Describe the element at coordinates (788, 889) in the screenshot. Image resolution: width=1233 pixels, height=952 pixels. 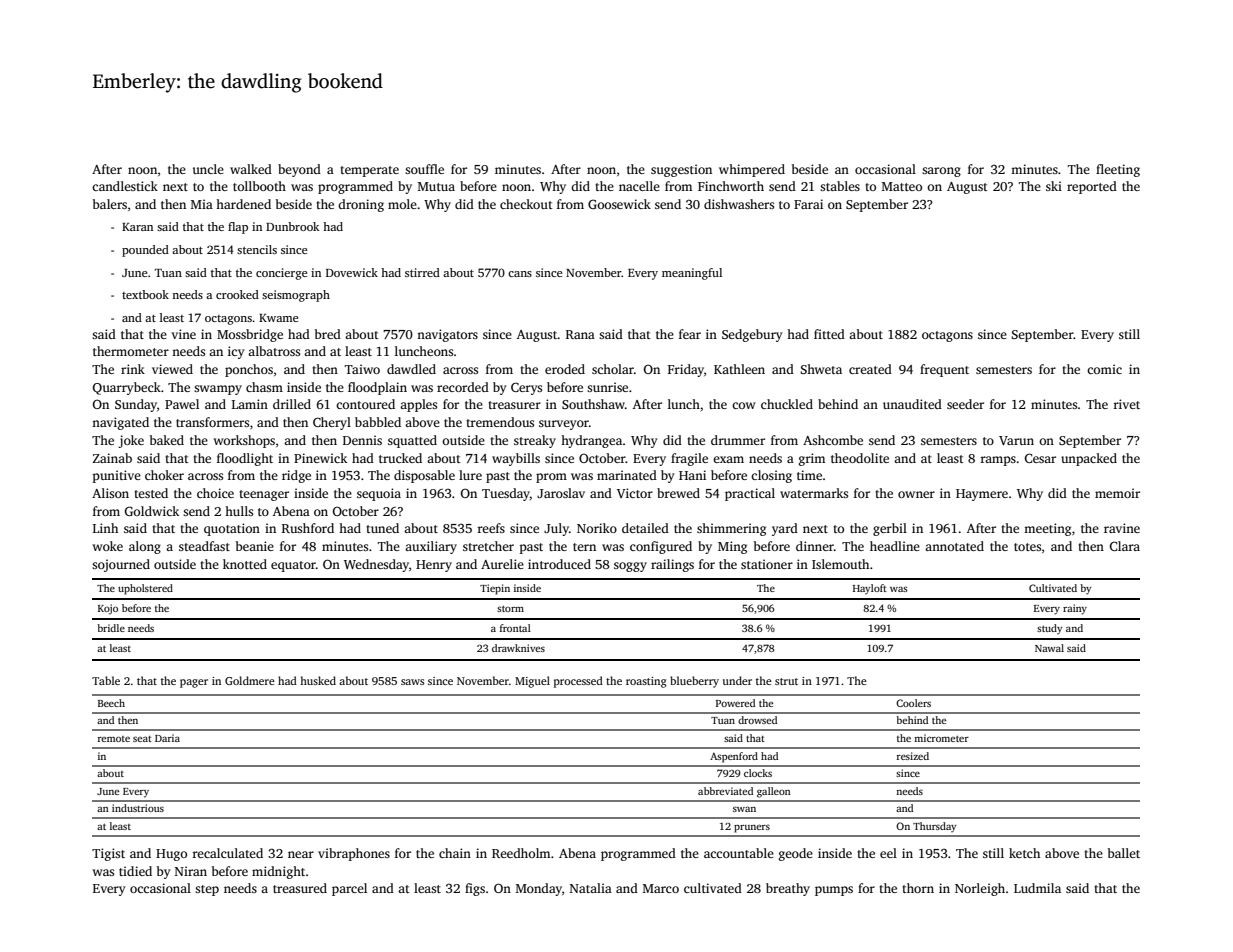
I see `breathy` at that location.
